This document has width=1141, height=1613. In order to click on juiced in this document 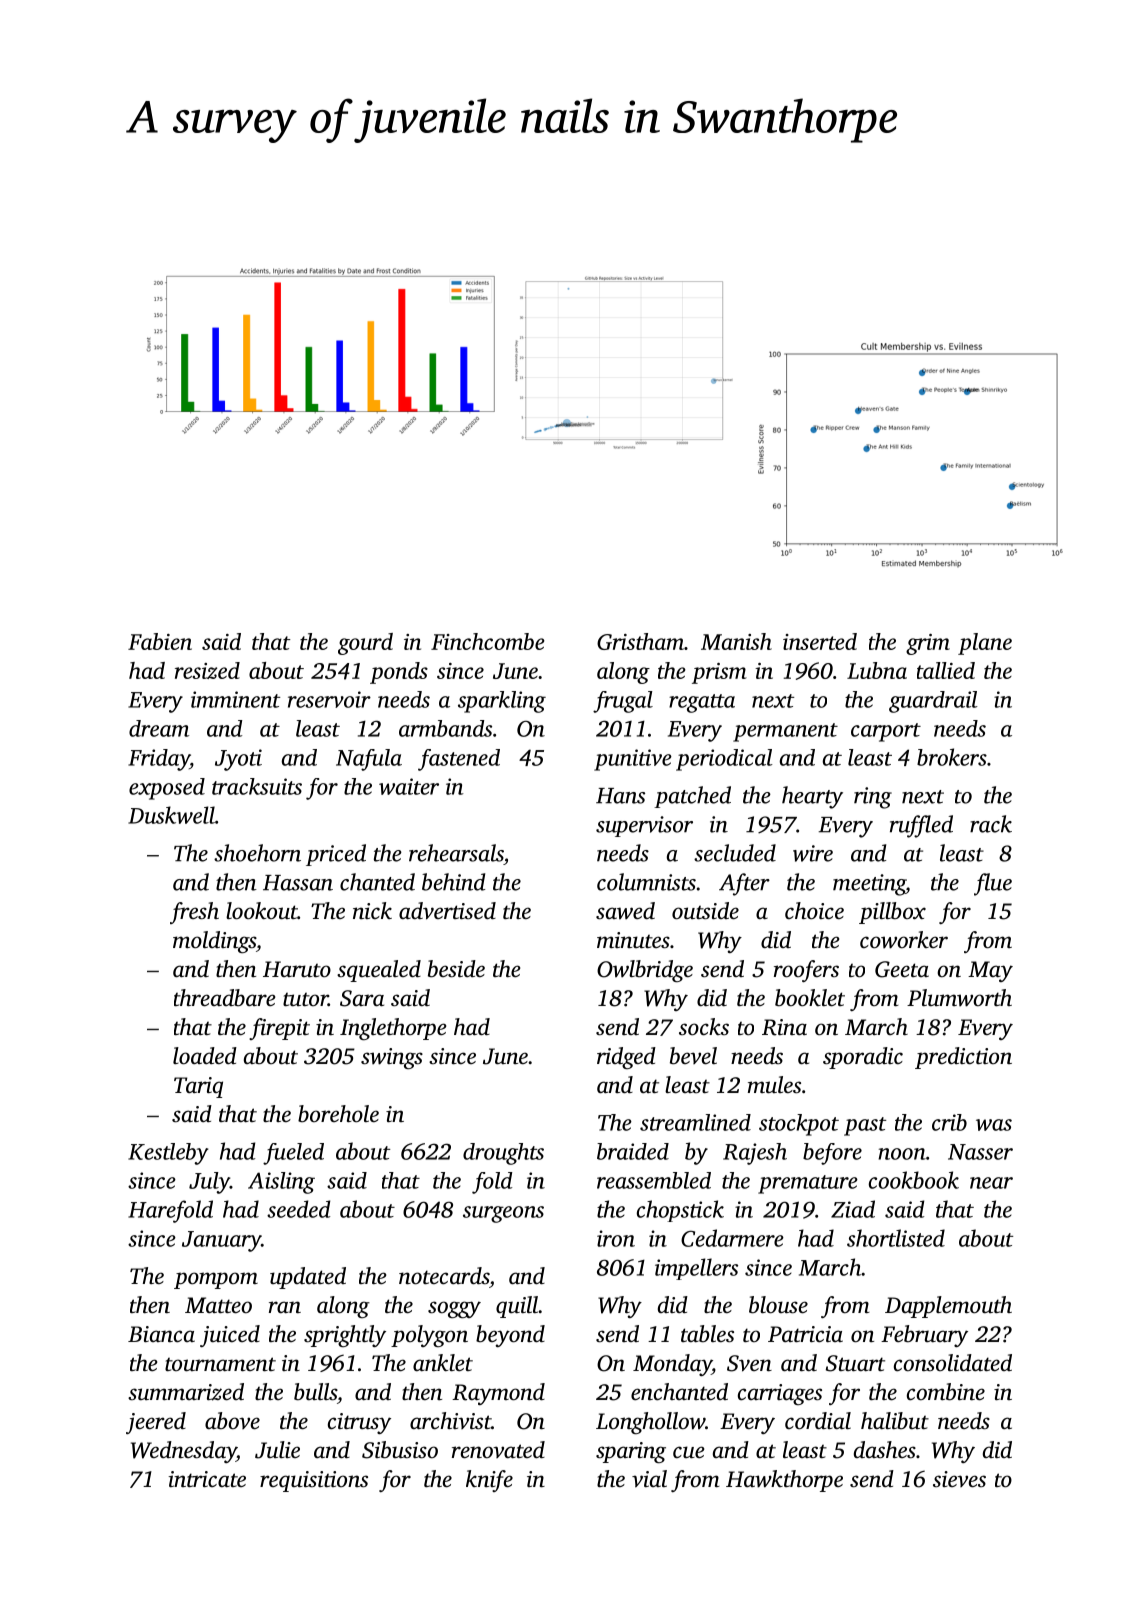, I will do `click(230, 1336)`.
